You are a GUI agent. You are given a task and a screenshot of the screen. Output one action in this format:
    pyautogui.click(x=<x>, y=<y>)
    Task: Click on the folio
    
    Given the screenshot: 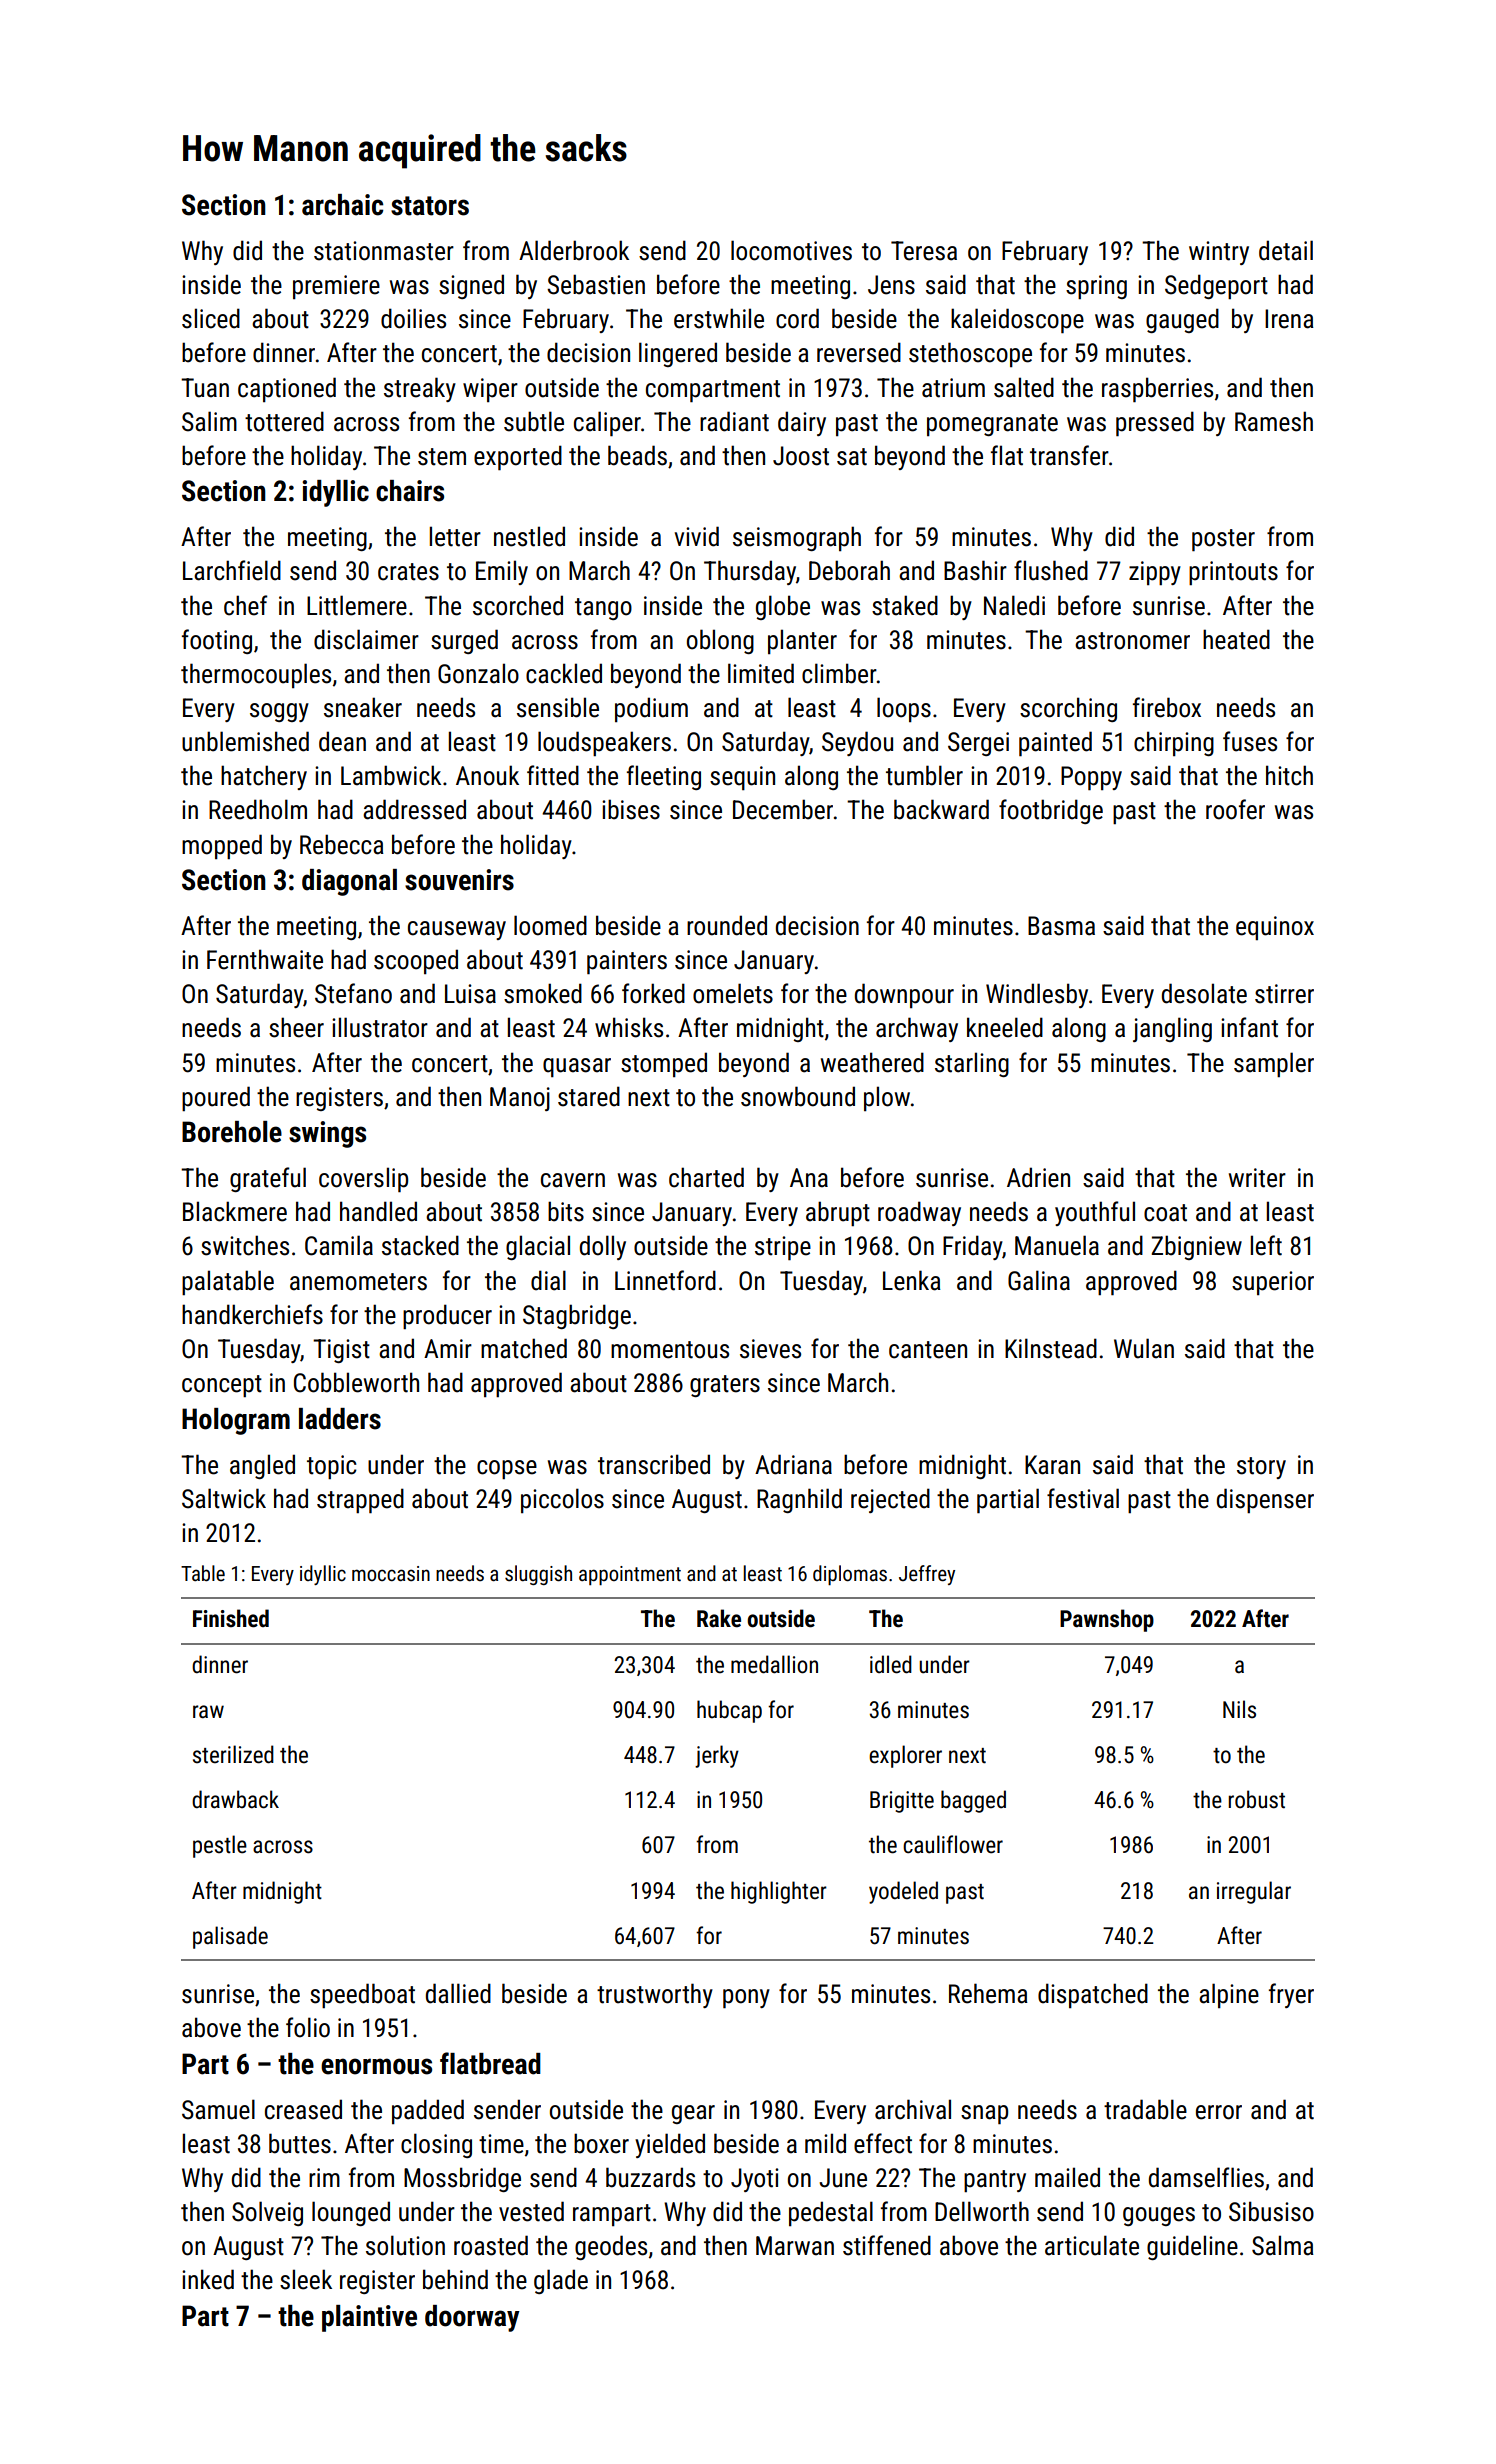 What is the action you would take?
    pyautogui.click(x=308, y=2027)
